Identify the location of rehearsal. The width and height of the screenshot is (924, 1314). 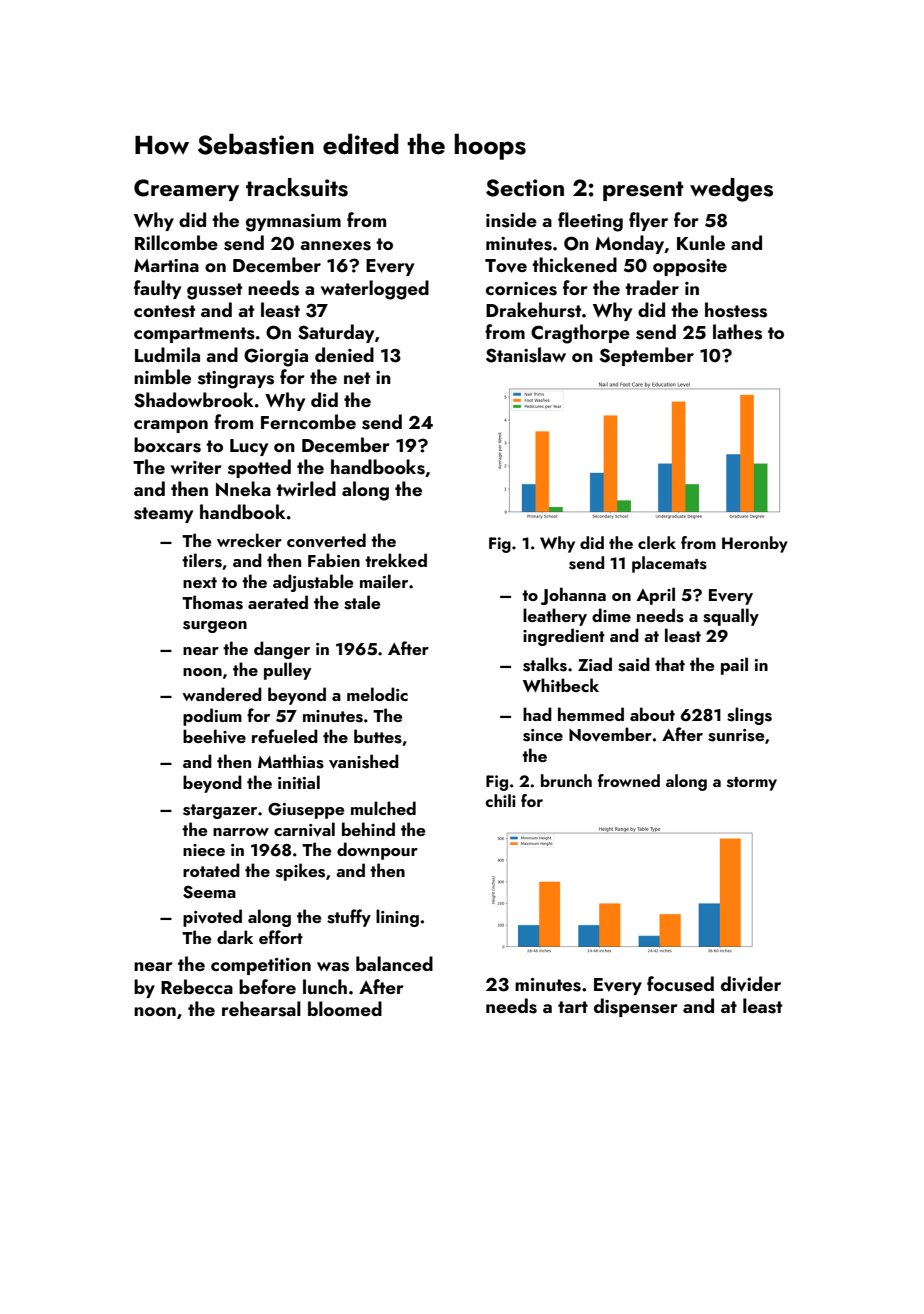
(261, 1009).
